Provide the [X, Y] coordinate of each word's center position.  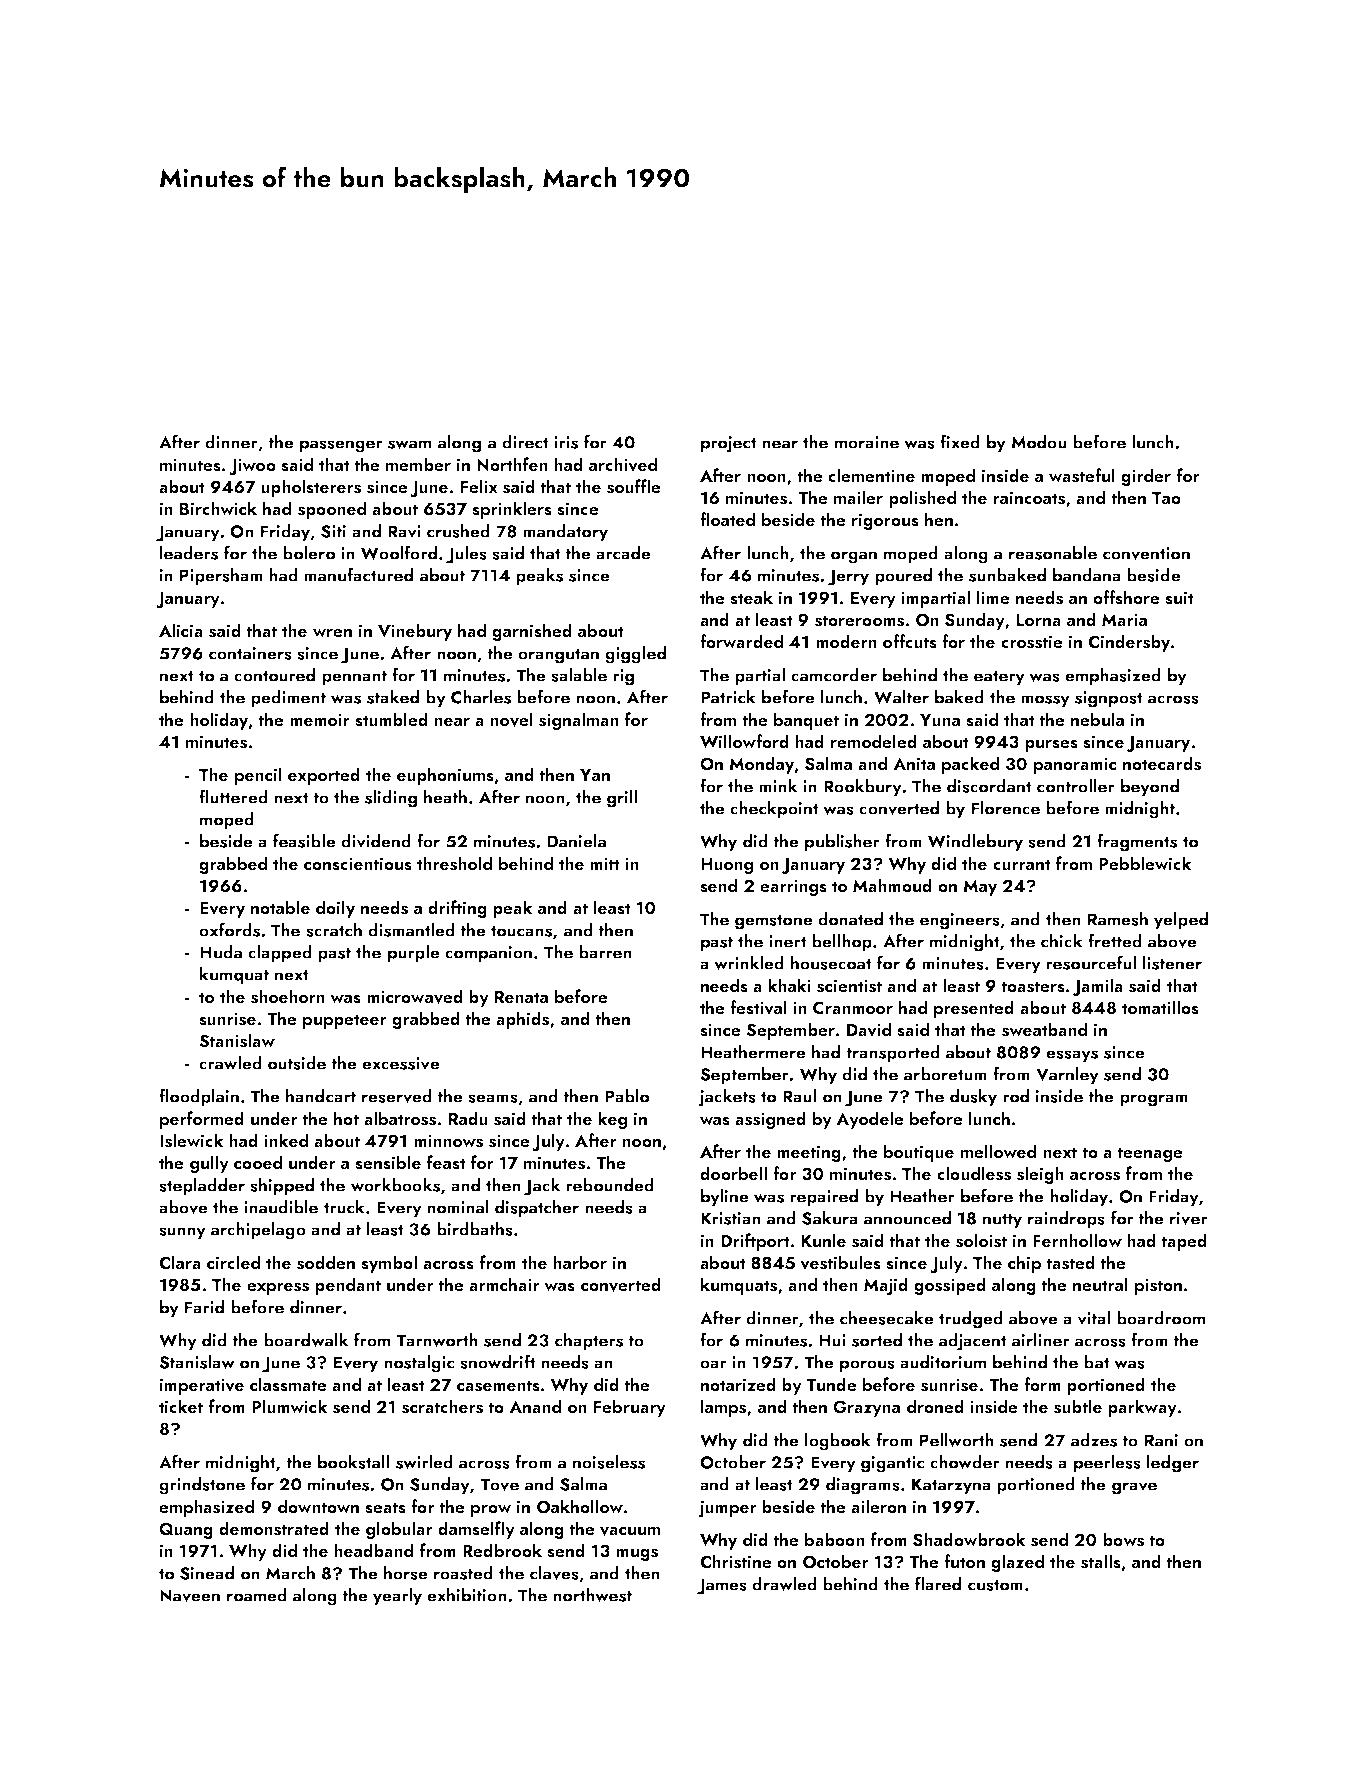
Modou [1039, 442]
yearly [397, 1597]
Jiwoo [252, 466]
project [729, 444]
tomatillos [1160, 1007]
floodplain [199, 1097]
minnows [448, 1141]
